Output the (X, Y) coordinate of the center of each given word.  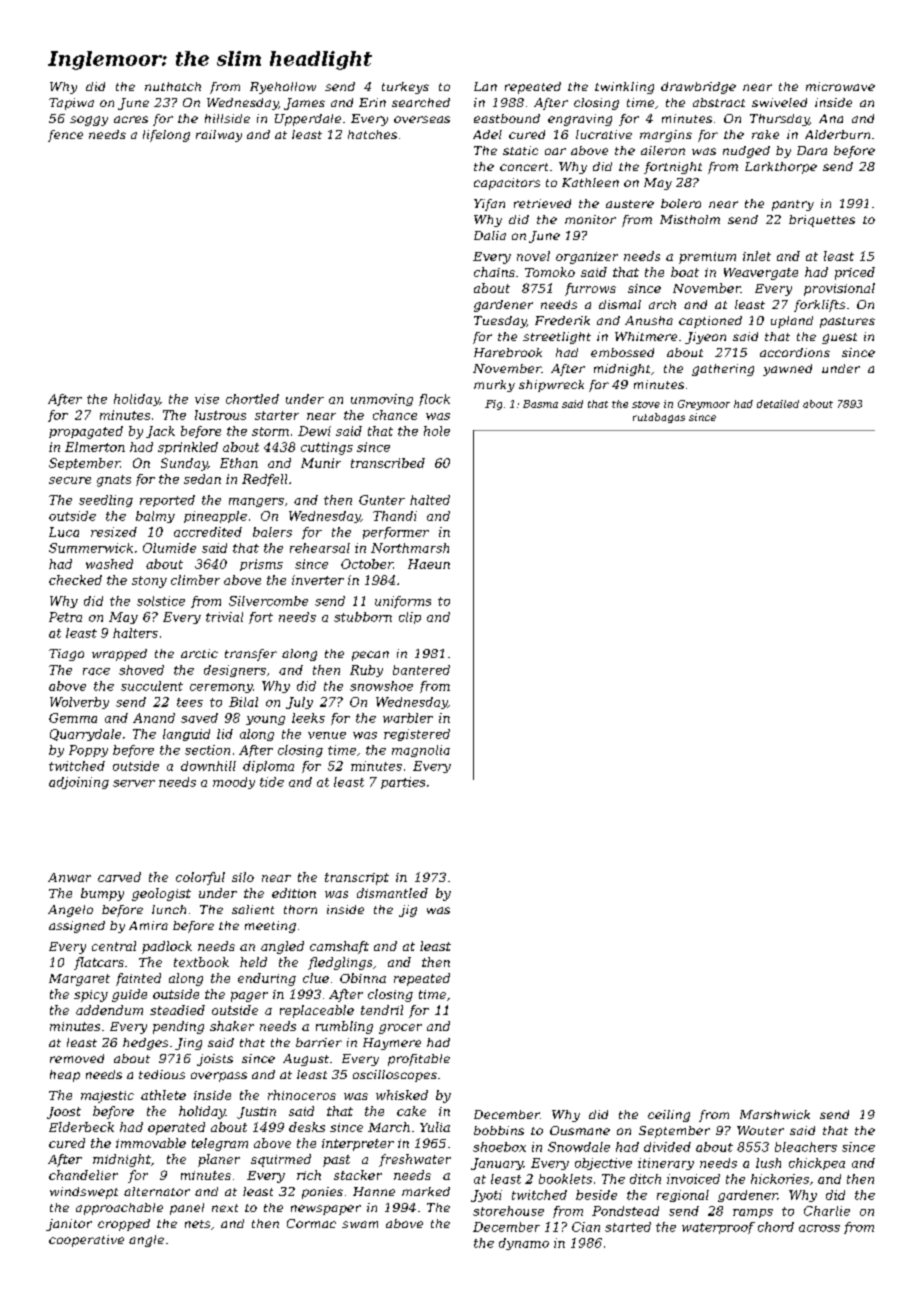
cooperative (86, 1241)
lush (768, 1163)
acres (131, 119)
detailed (778, 404)
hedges (145, 1044)
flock (434, 400)
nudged (746, 152)
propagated (86, 432)
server (134, 783)
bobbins (499, 1130)
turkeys (405, 88)
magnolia (421, 751)
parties (403, 783)
